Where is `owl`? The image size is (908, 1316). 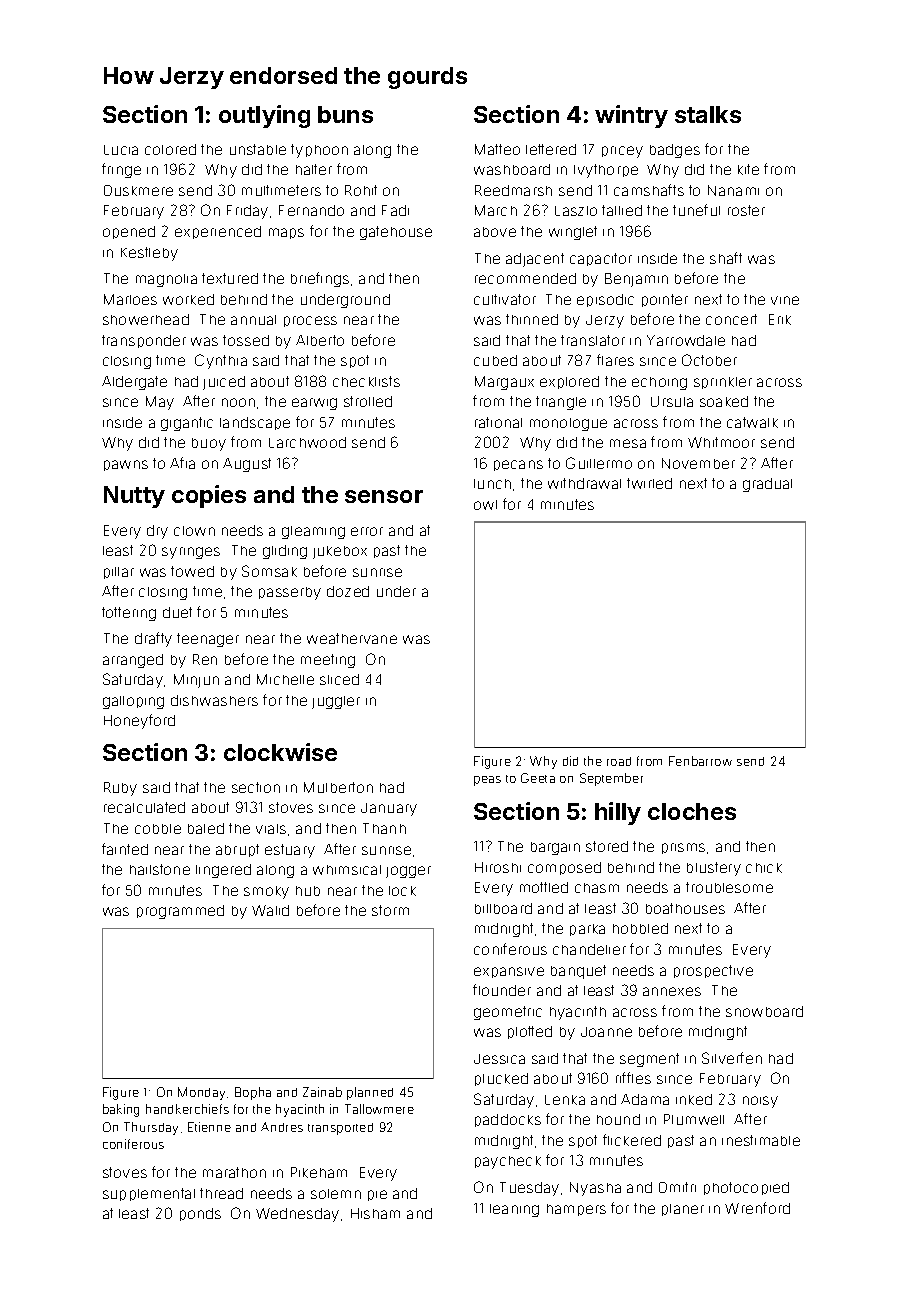 owl is located at coordinates (485, 505).
